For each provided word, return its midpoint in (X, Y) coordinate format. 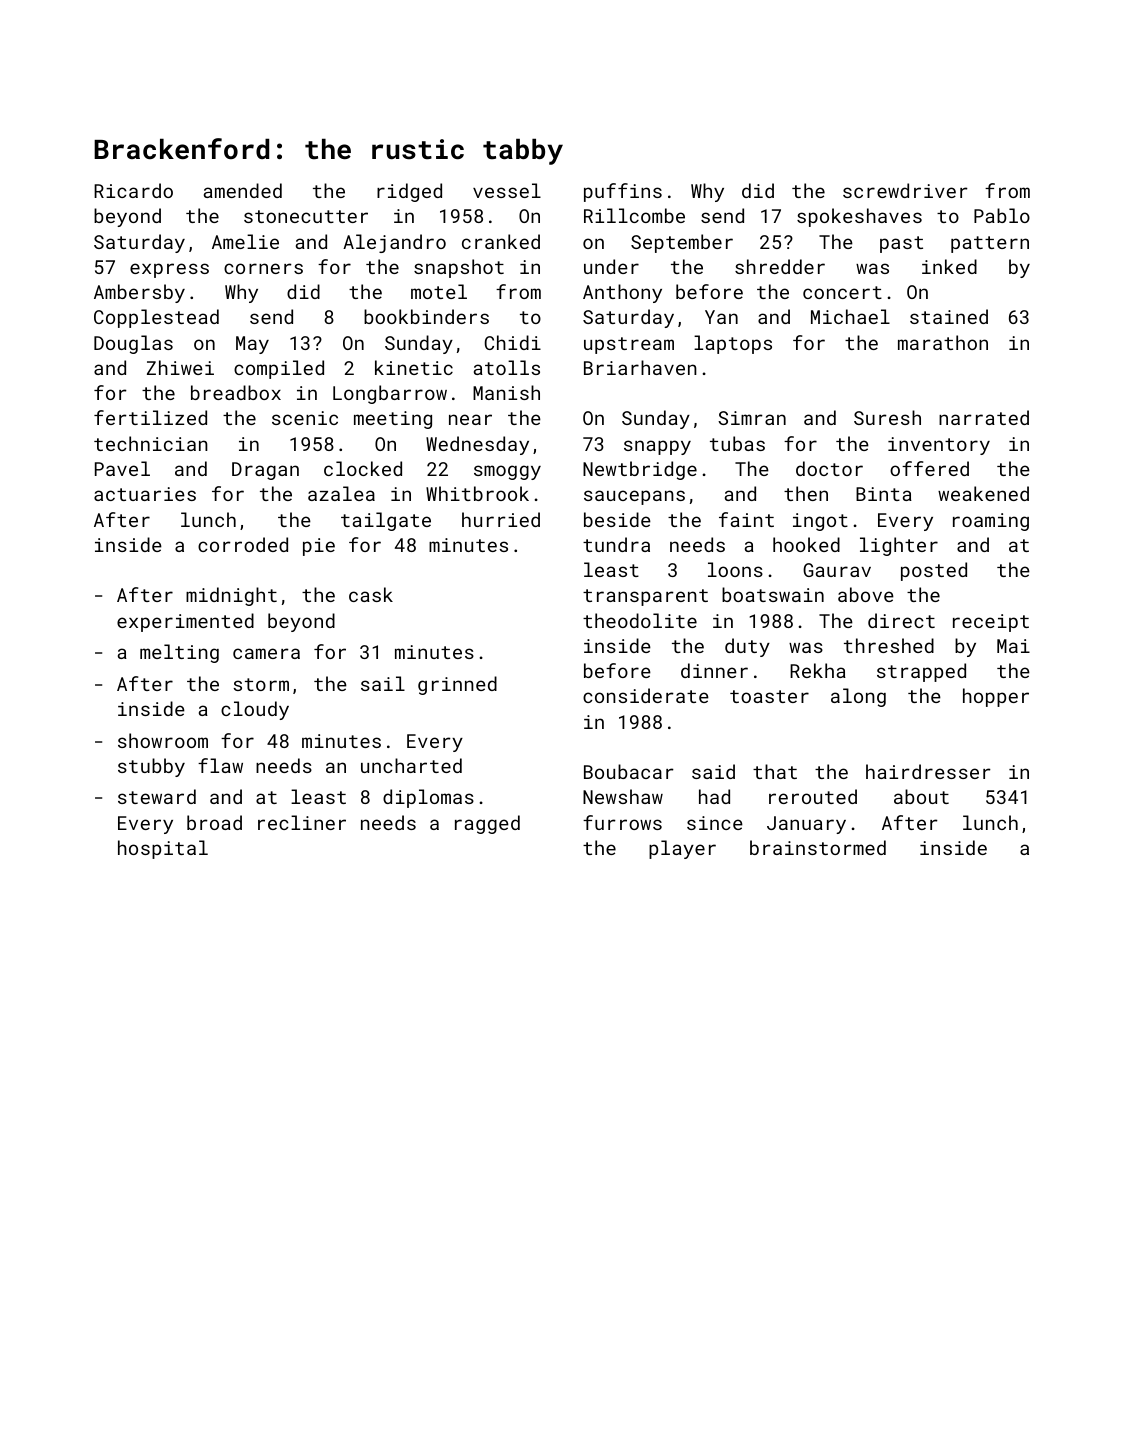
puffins (623, 192)
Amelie (245, 241)
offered (929, 468)
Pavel (122, 468)
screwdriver (905, 190)
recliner (302, 822)
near (470, 419)
